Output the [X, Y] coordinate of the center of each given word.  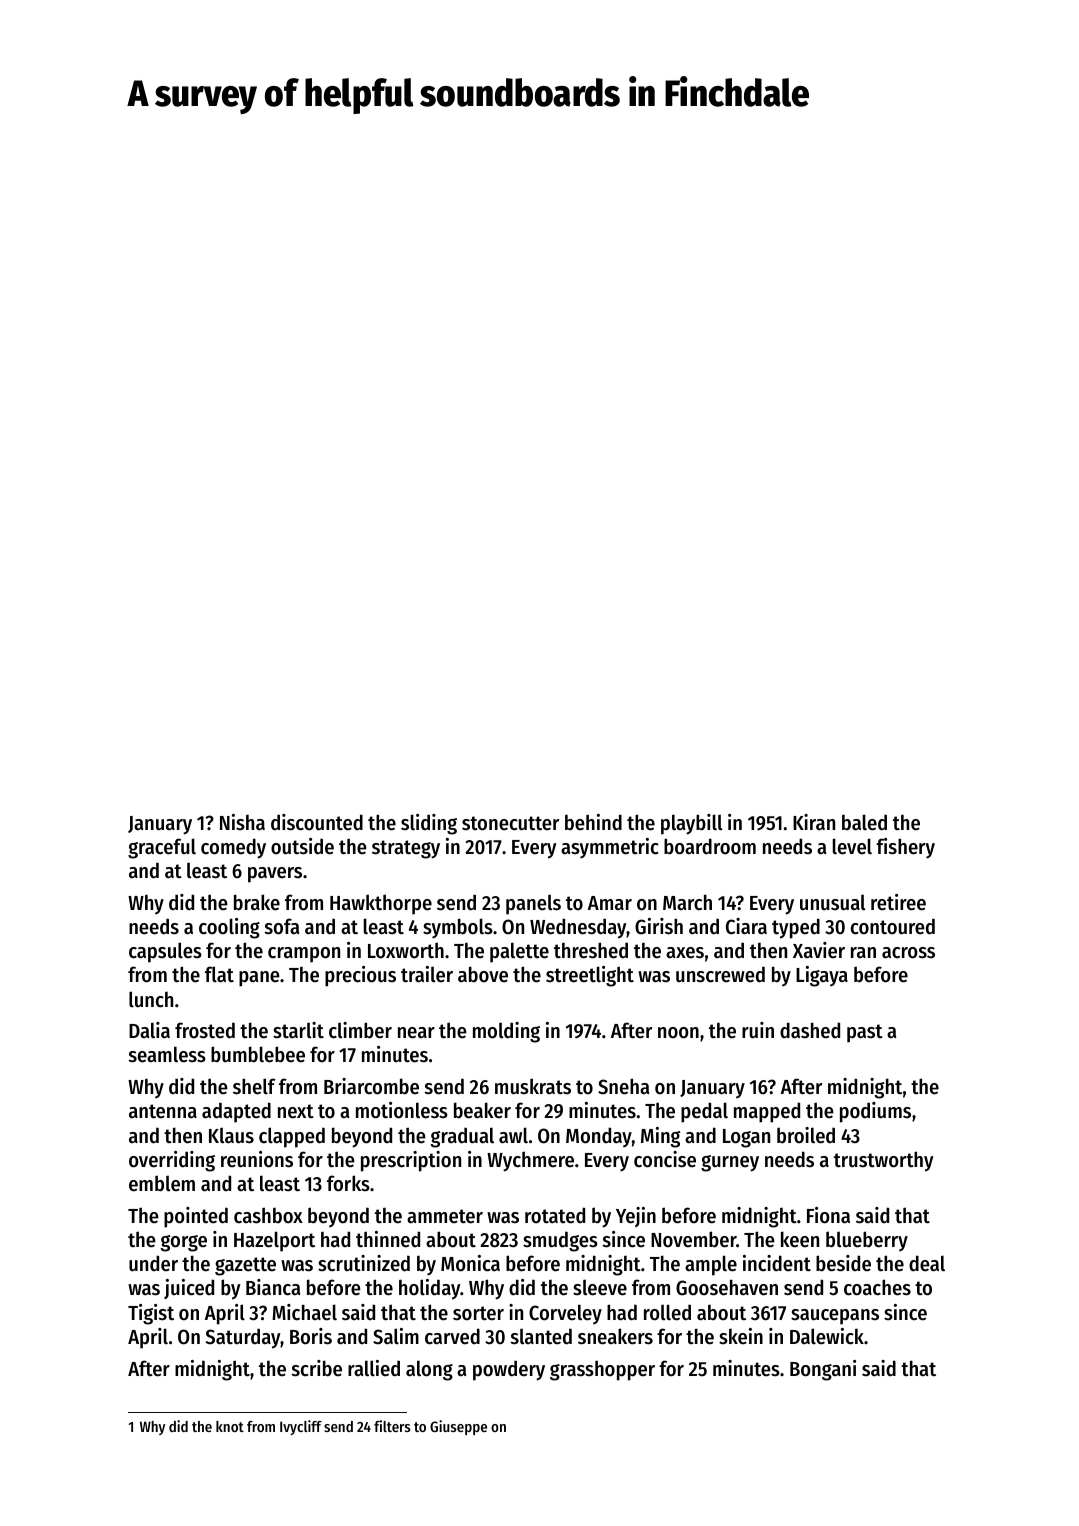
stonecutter [510, 823]
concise [665, 1159]
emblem [162, 1183]
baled [864, 822]
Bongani [823, 1370]
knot [230, 1426]
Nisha [242, 822]
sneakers [615, 1336]
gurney [730, 1163]
